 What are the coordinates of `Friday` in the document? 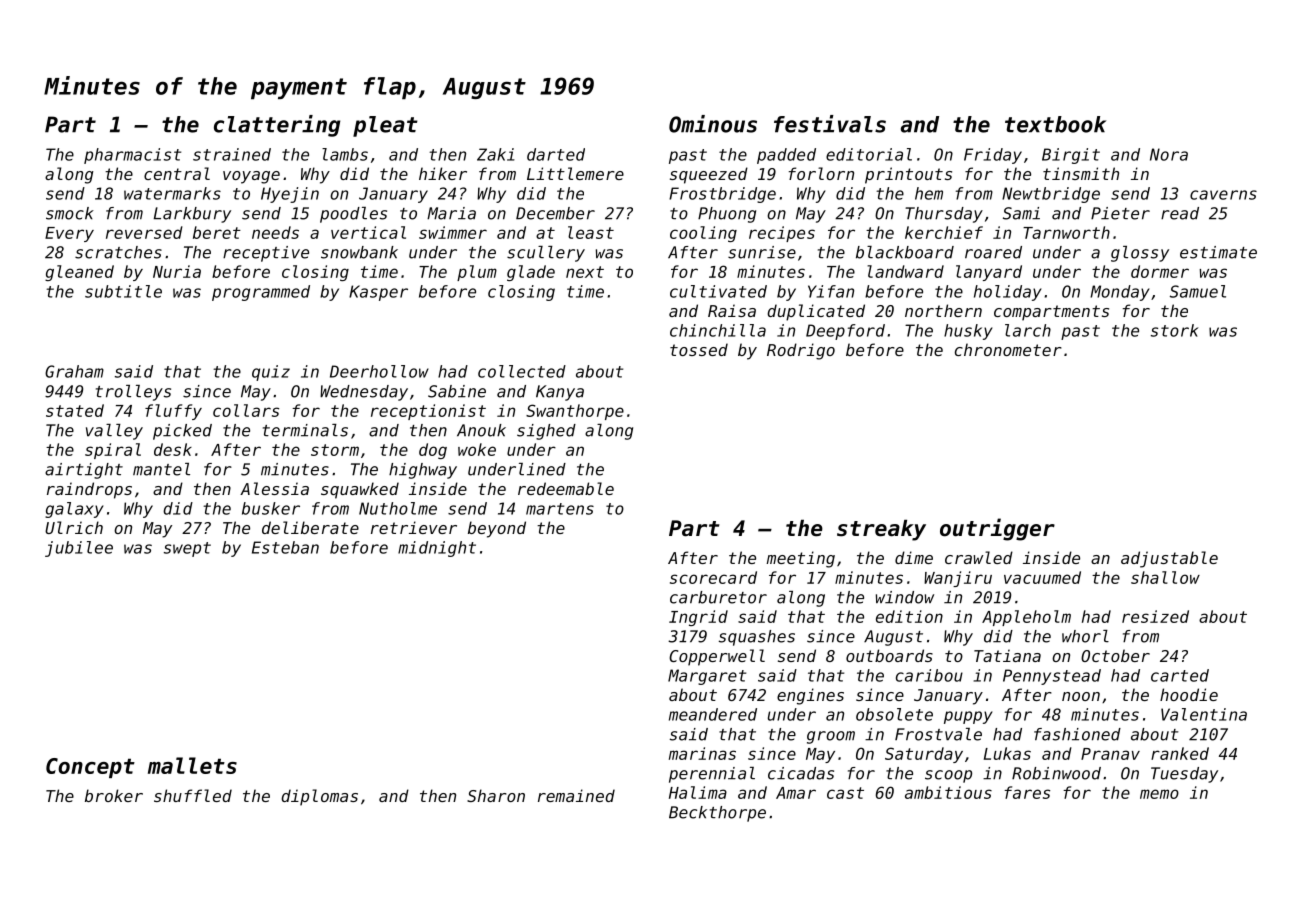 It's located at (993, 156).
